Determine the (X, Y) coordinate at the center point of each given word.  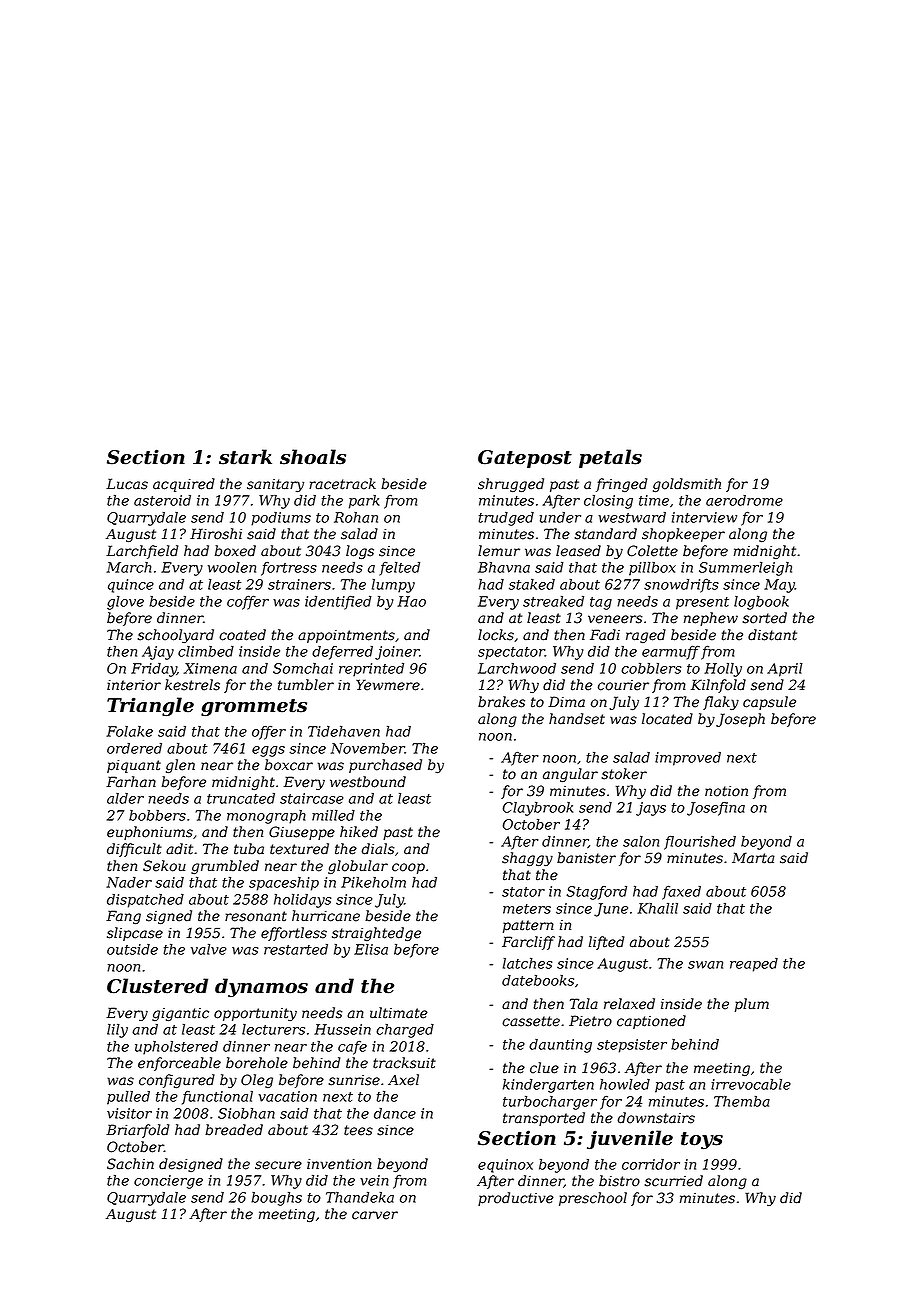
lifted (606, 943)
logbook (761, 603)
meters (527, 909)
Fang (123, 917)
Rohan (356, 517)
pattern (528, 926)
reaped (754, 965)
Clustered (157, 986)
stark (245, 457)
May (779, 586)
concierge (168, 1182)
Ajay (158, 653)
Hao (411, 601)
